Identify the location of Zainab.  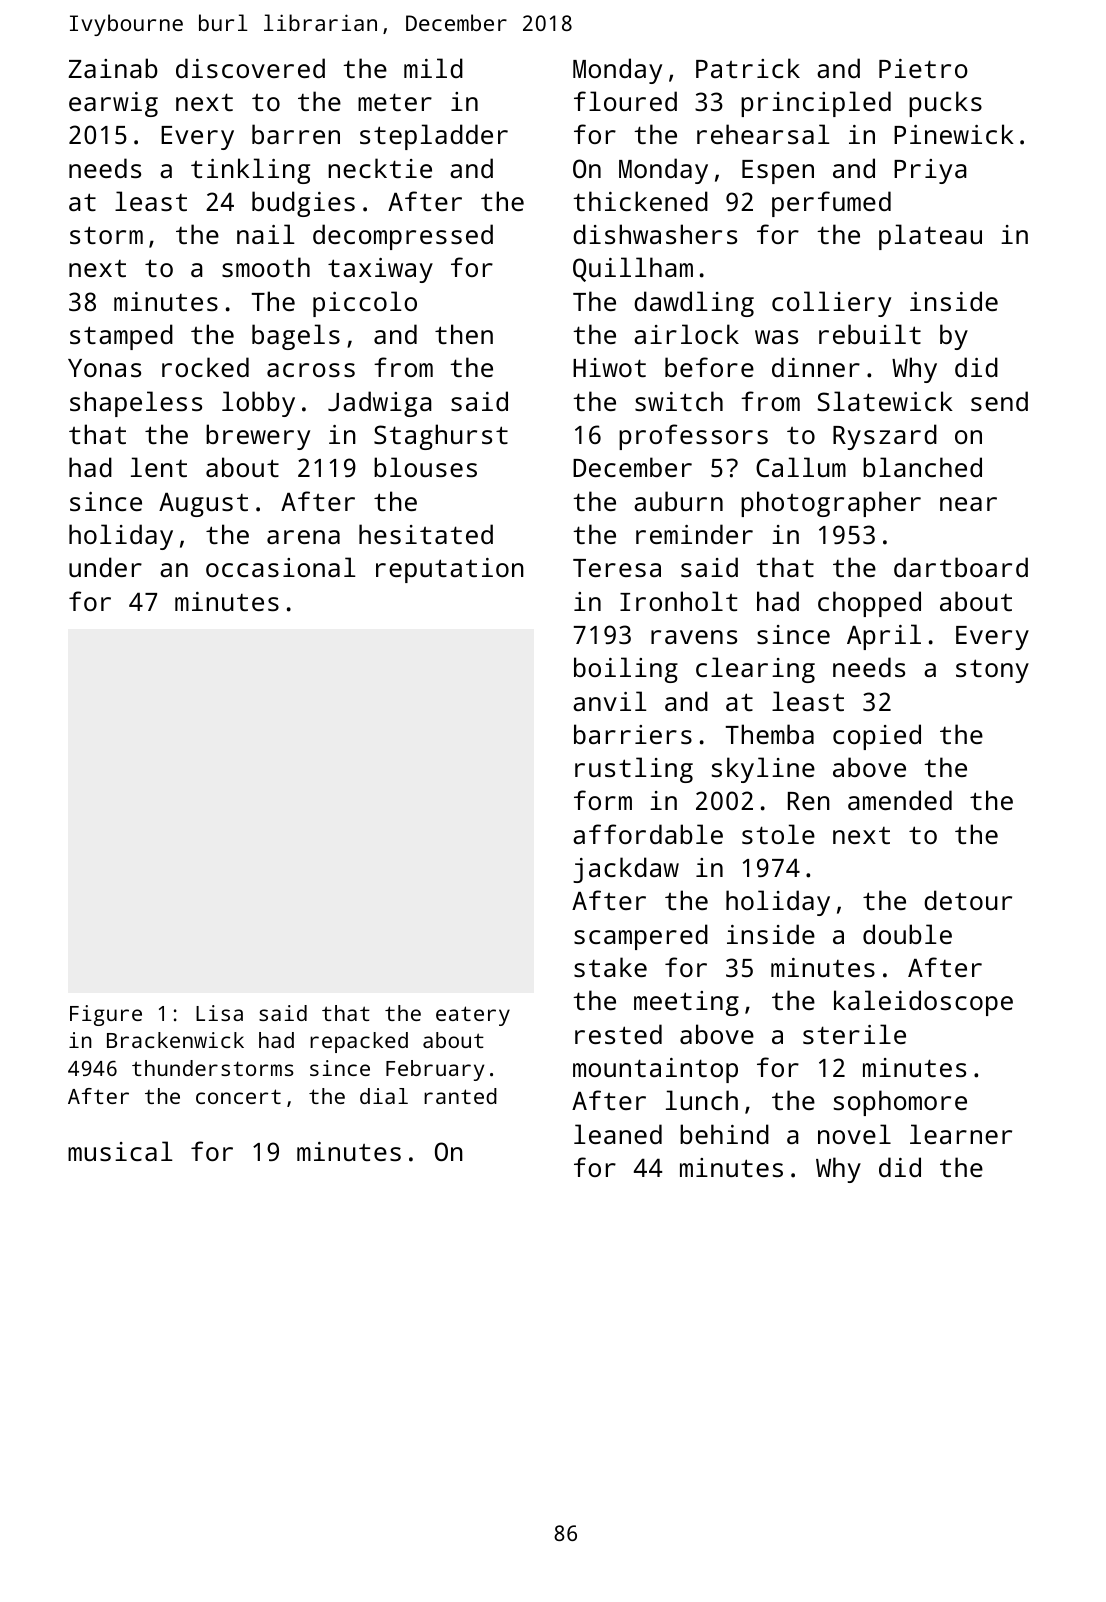
(113, 68).
